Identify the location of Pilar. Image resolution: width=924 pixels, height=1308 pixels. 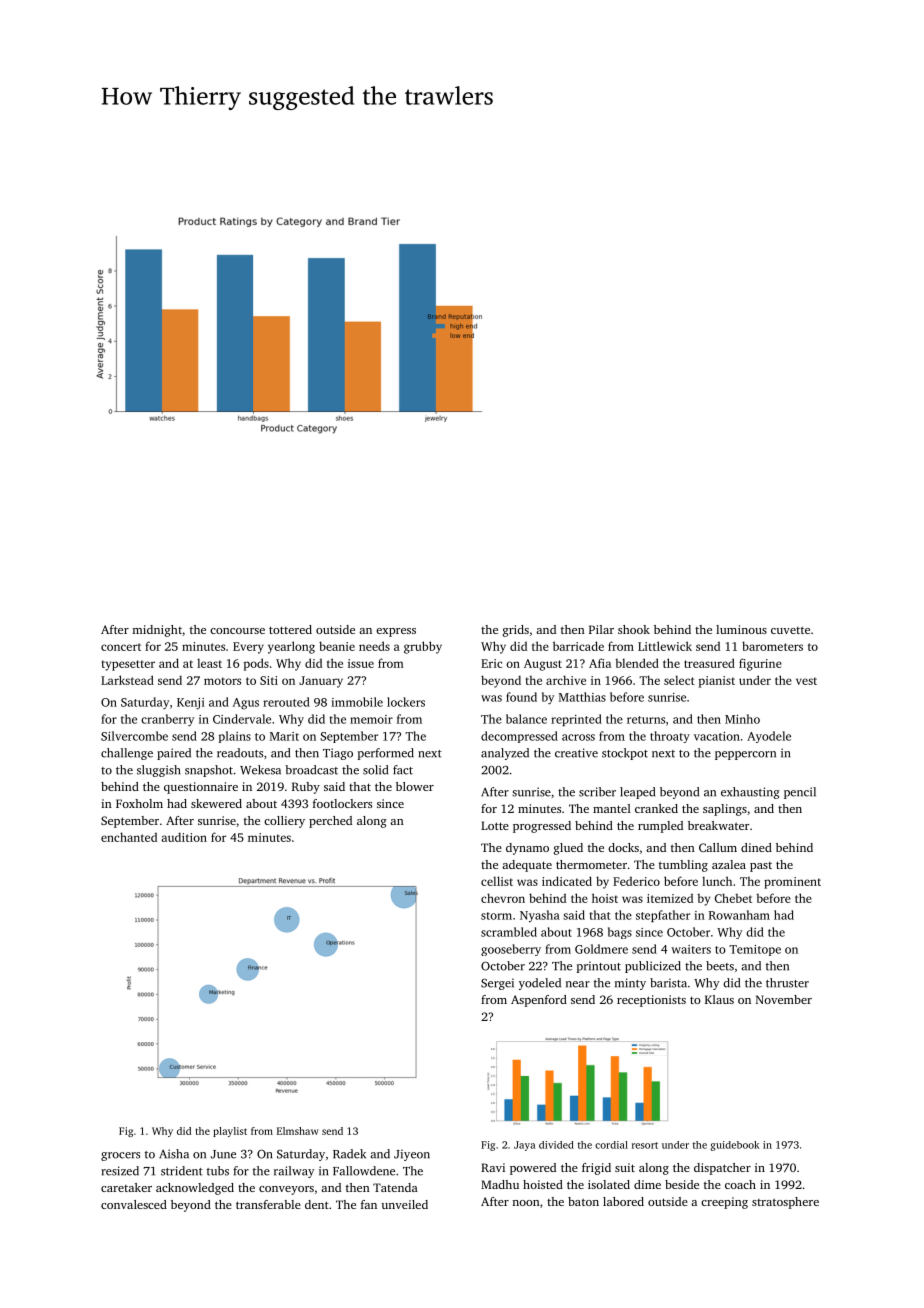
(601, 629).
